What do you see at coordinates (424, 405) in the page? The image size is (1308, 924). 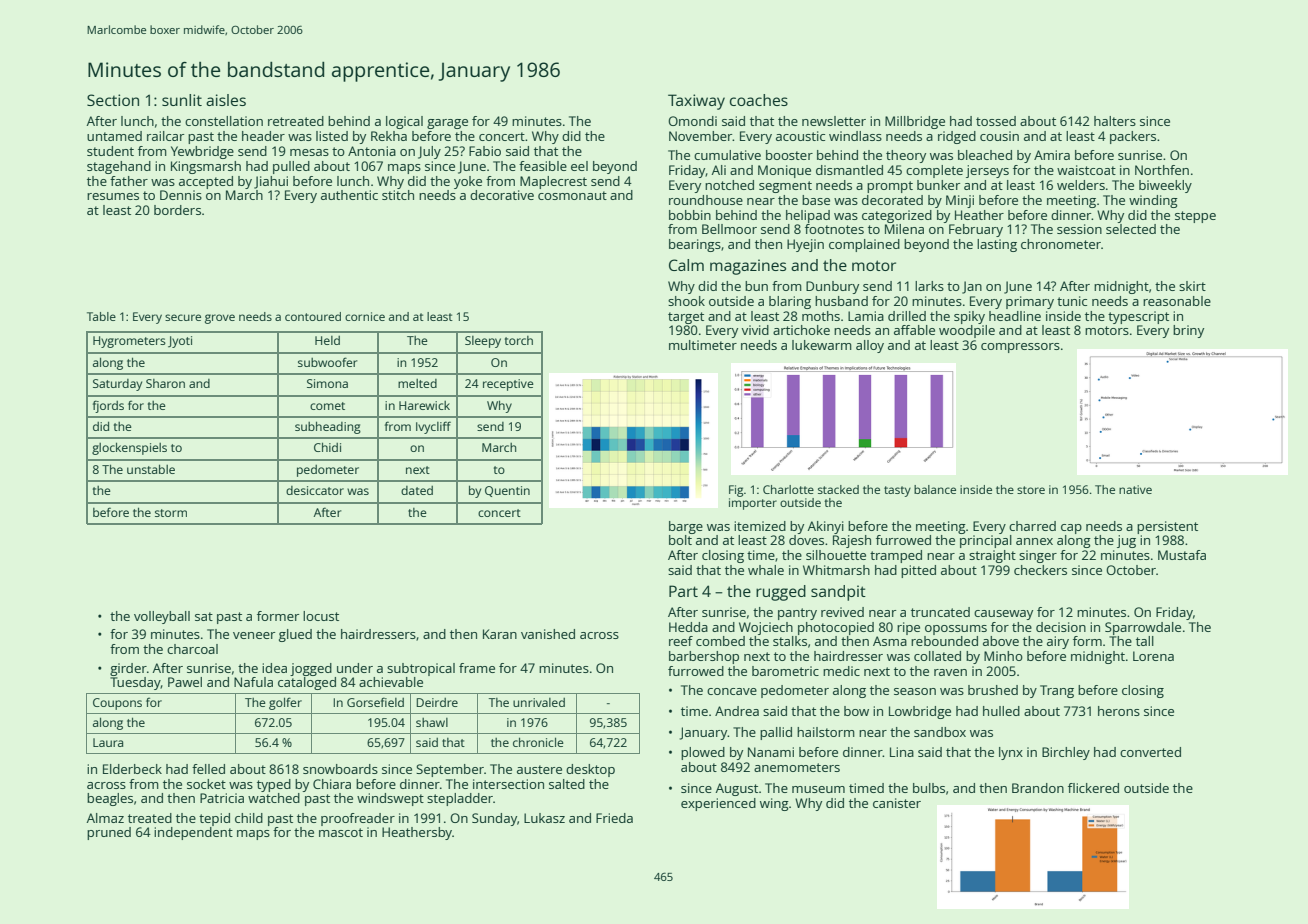 I see `Harewick` at bounding box center [424, 405].
